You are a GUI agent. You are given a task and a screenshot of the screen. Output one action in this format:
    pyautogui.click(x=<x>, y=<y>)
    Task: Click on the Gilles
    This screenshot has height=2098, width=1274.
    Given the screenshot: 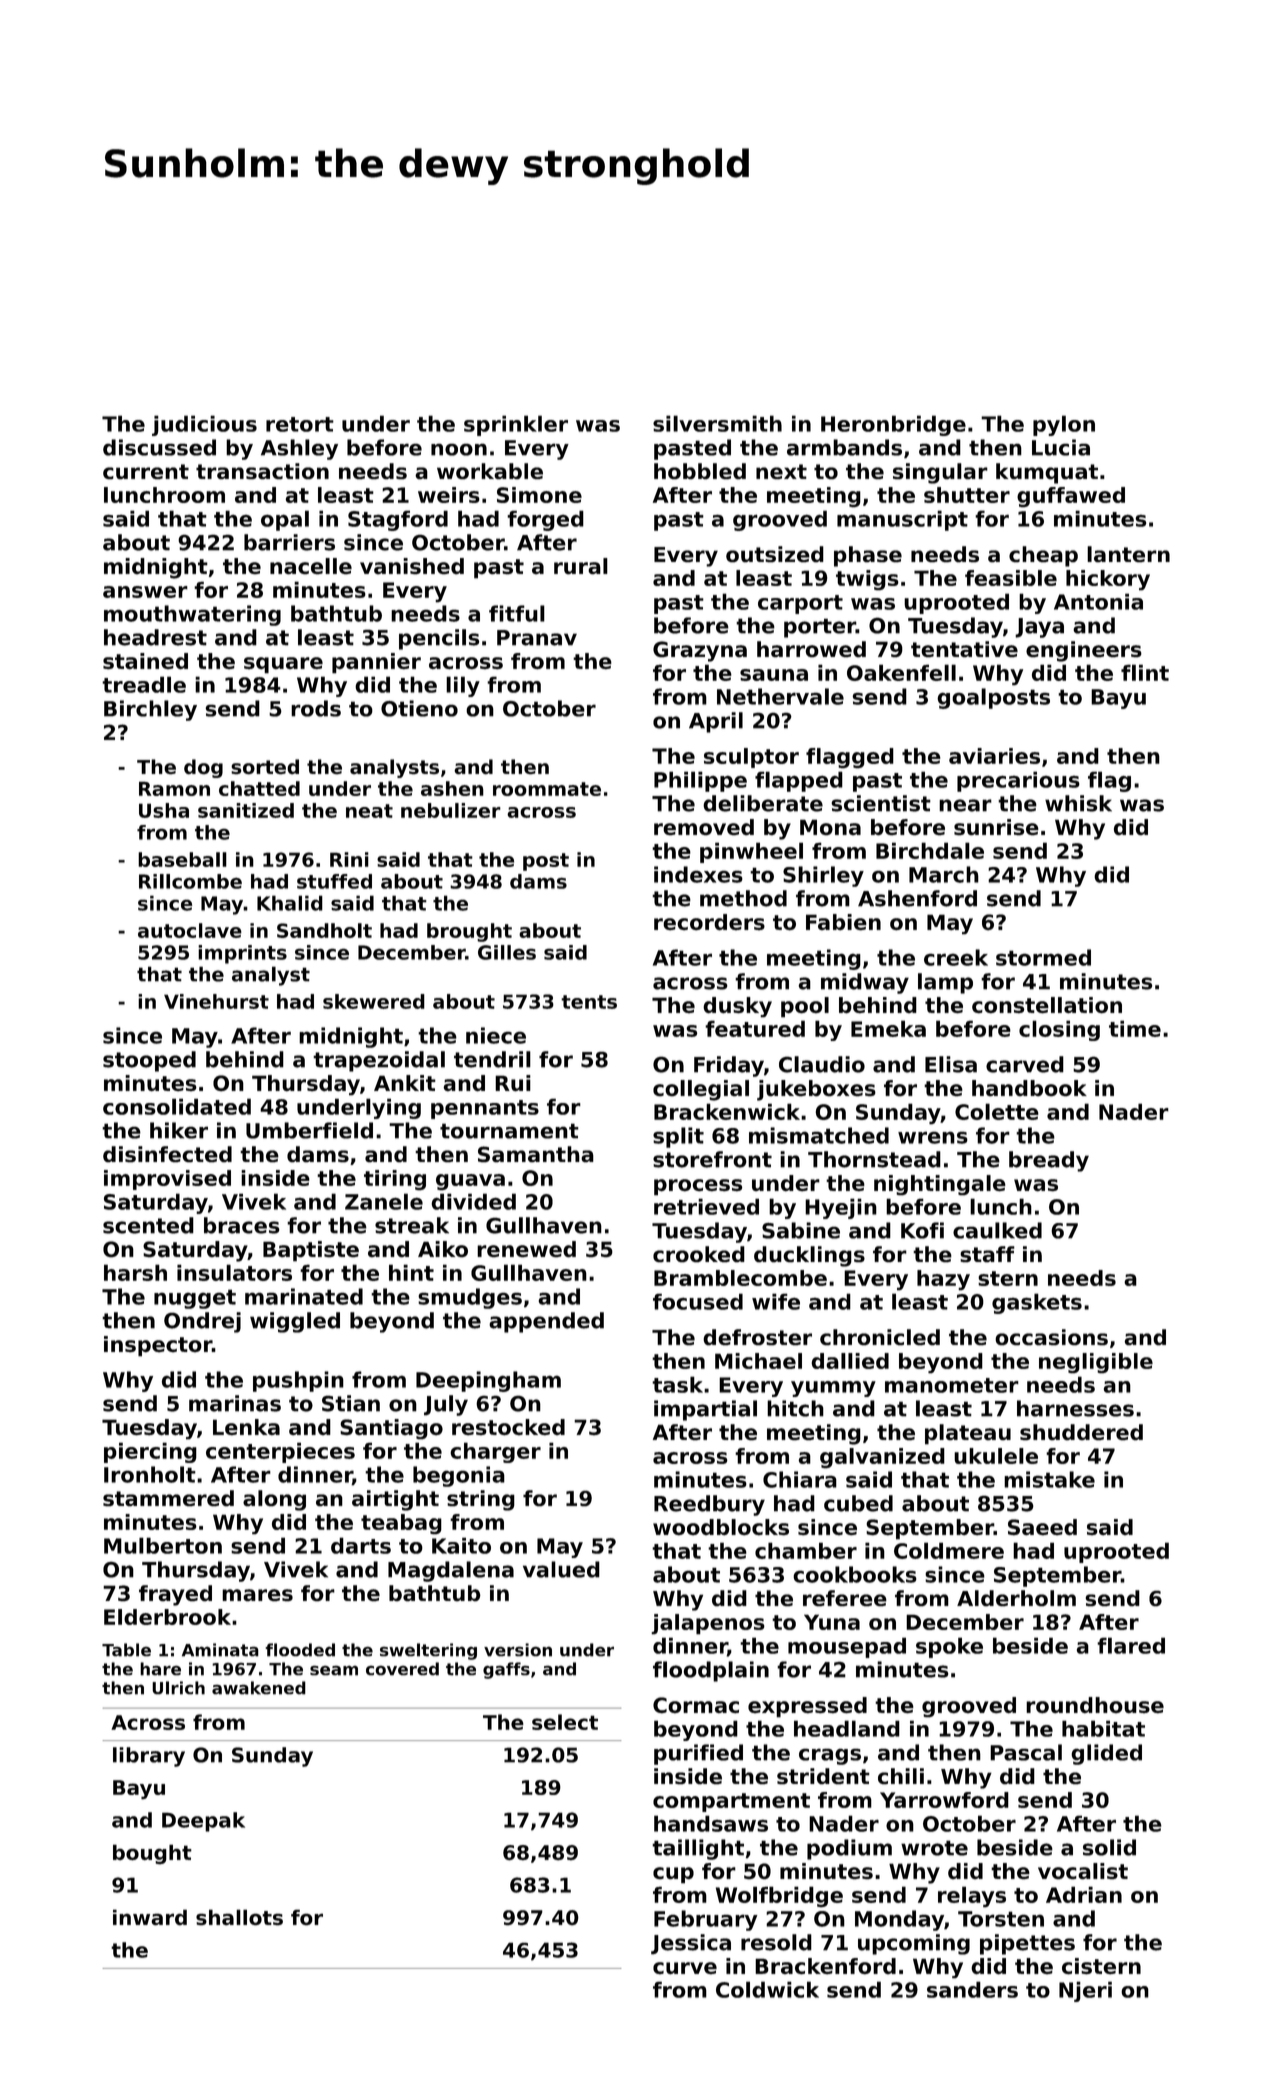 What is the action you would take?
    pyautogui.click(x=507, y=952)
